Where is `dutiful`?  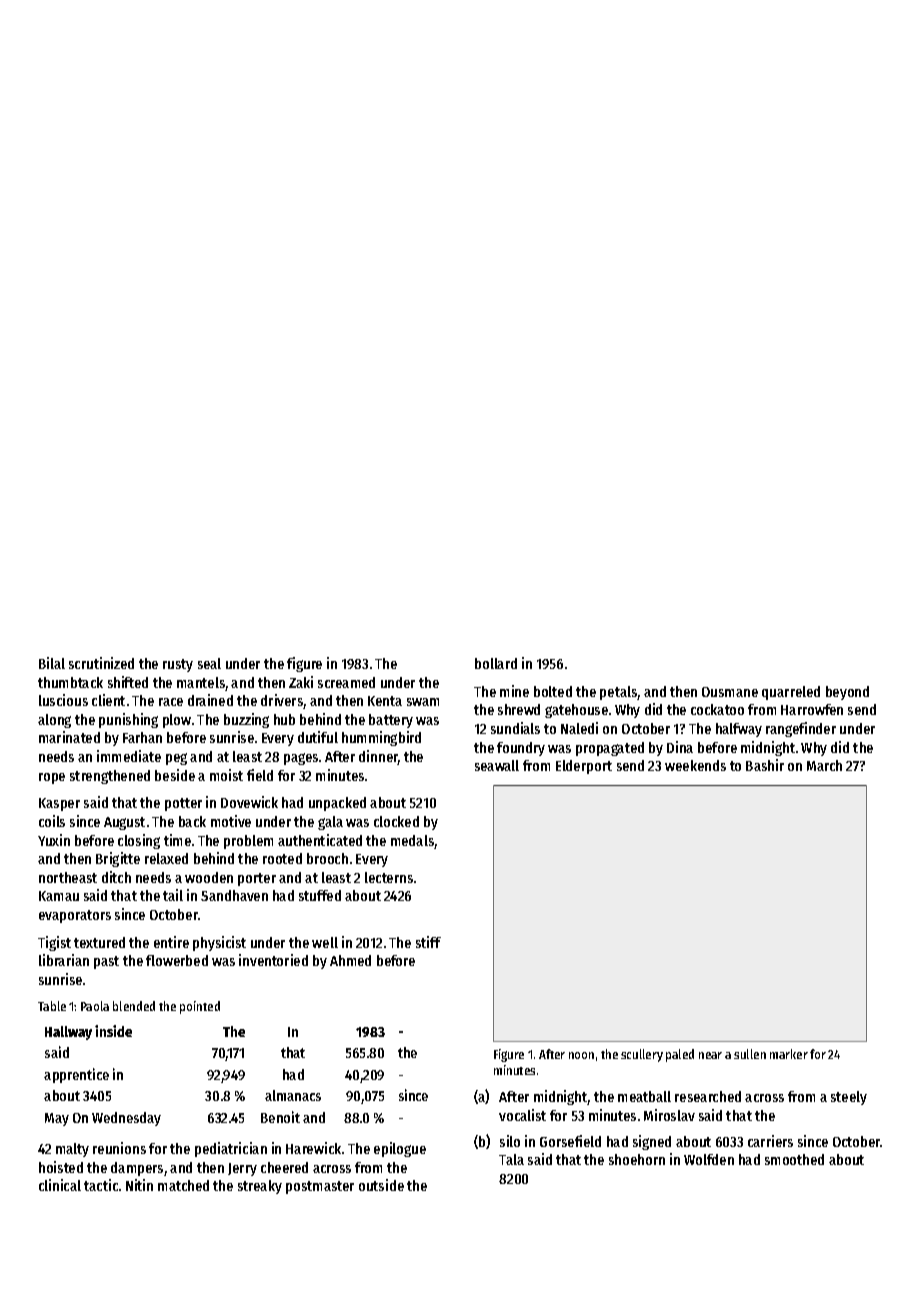 dutiful is located at coordinates (318, 737).
